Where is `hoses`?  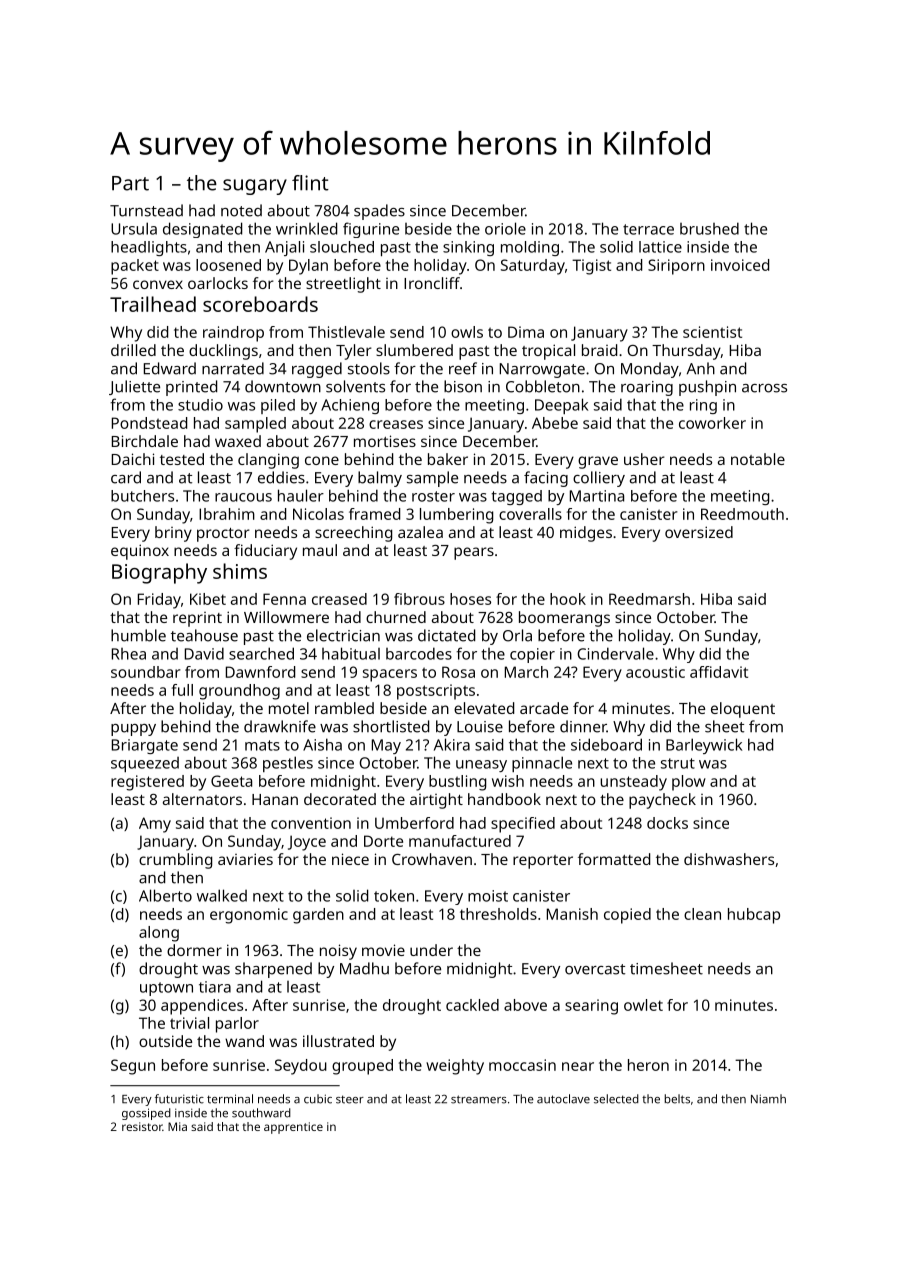 hoses is located at coordinates (470, 599).
